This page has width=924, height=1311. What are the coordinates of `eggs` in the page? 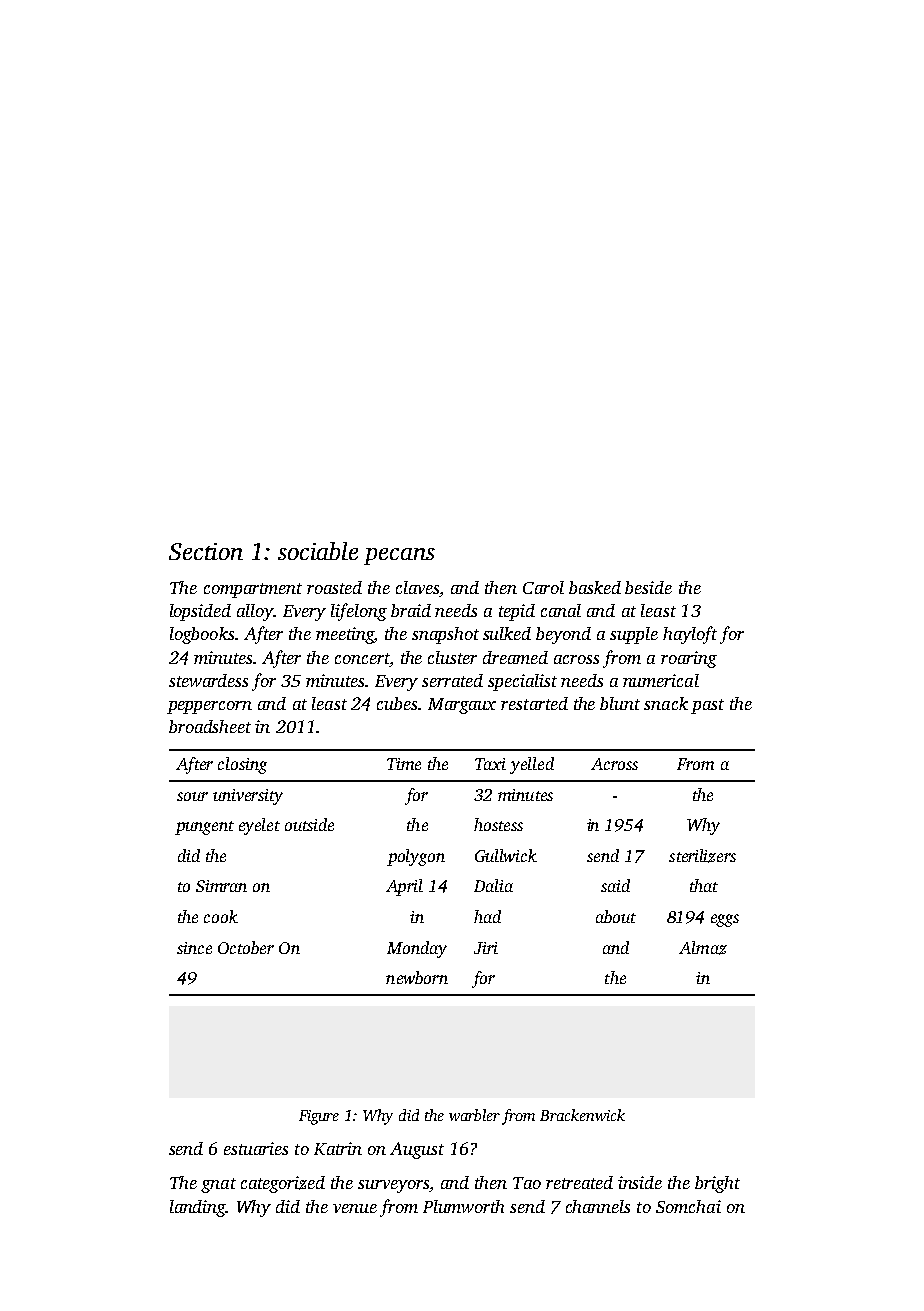 It's located at (725, 920).
